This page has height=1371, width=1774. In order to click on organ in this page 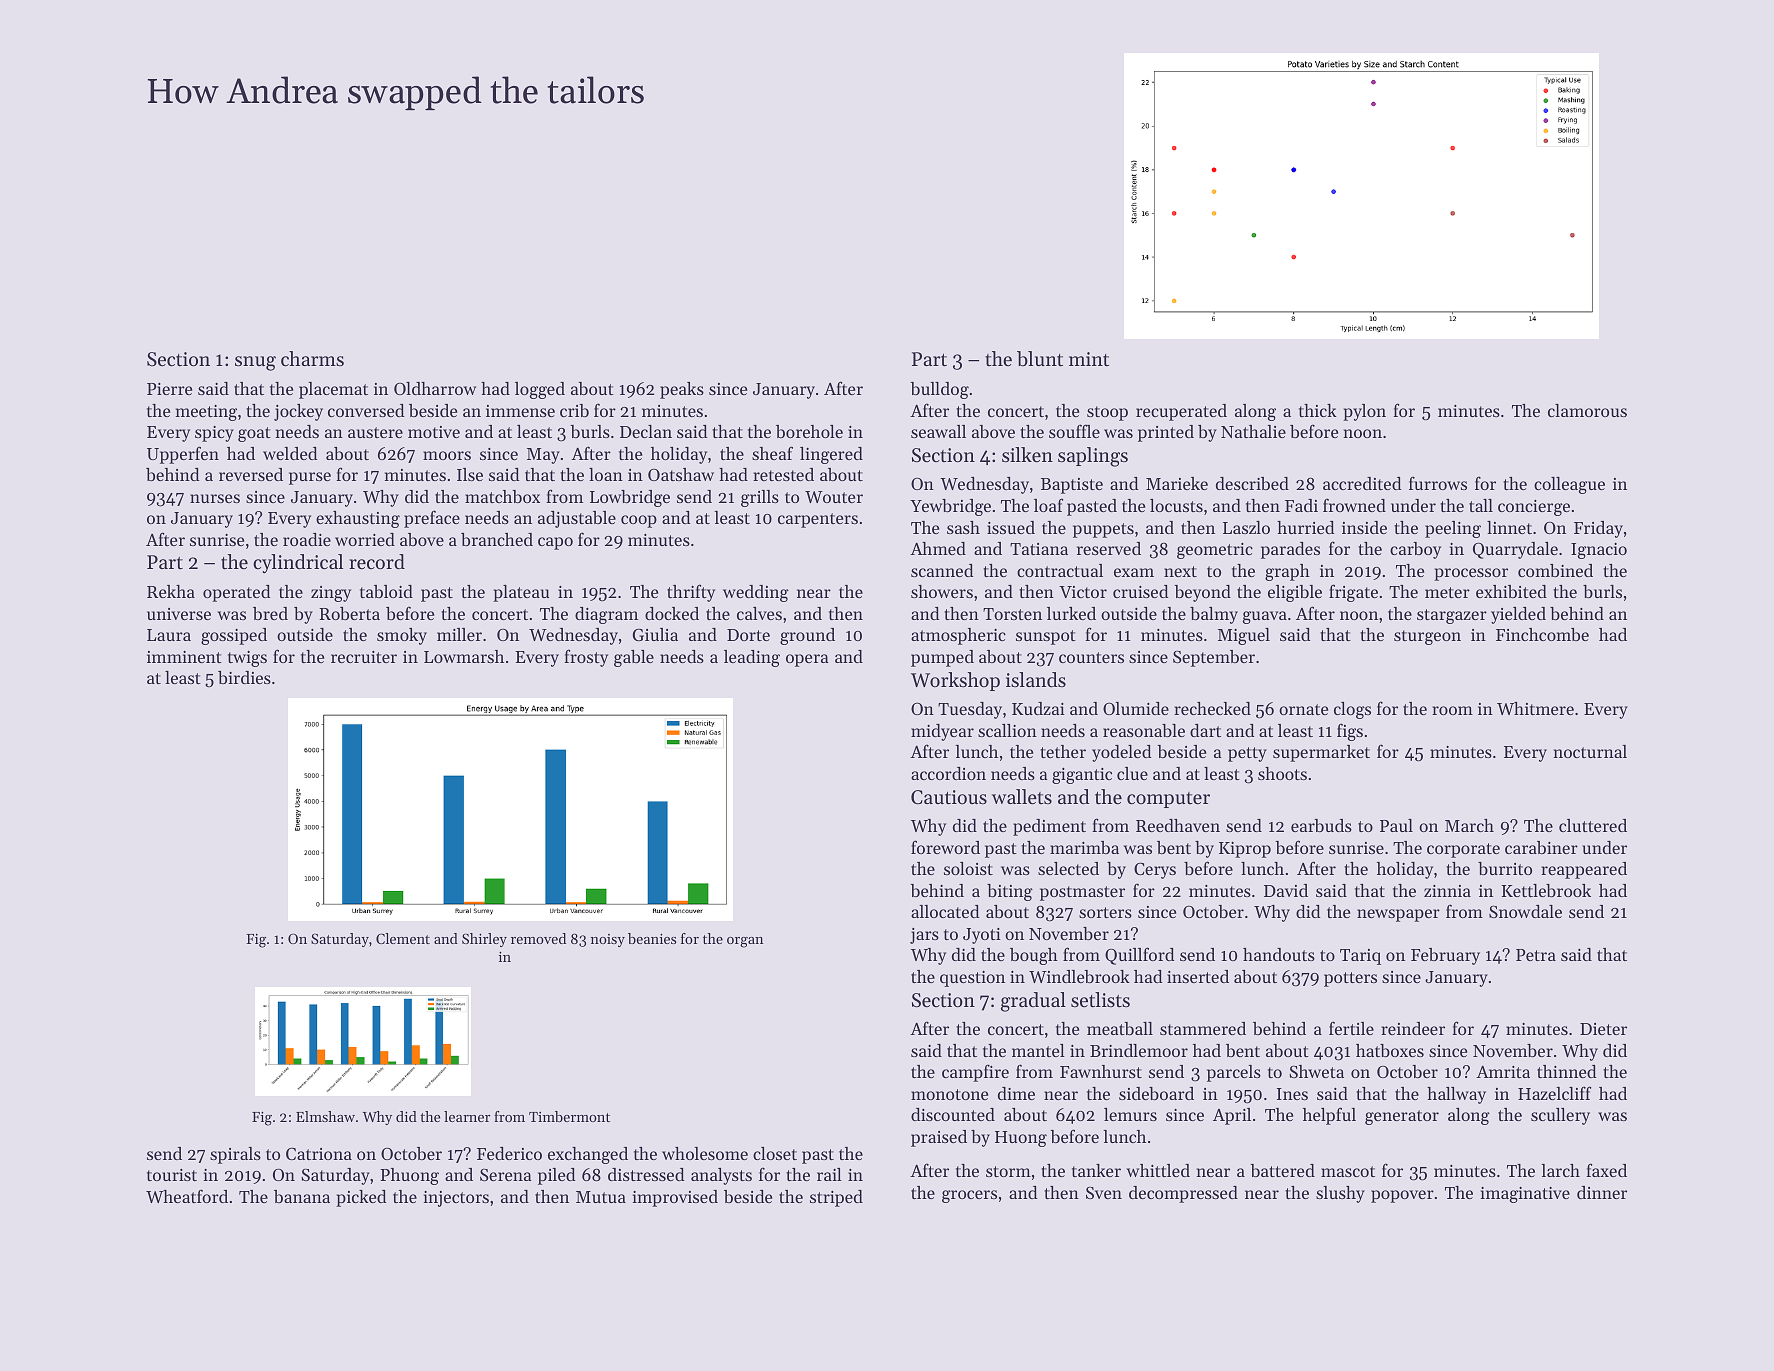, I will do `click(745, 942)`.
